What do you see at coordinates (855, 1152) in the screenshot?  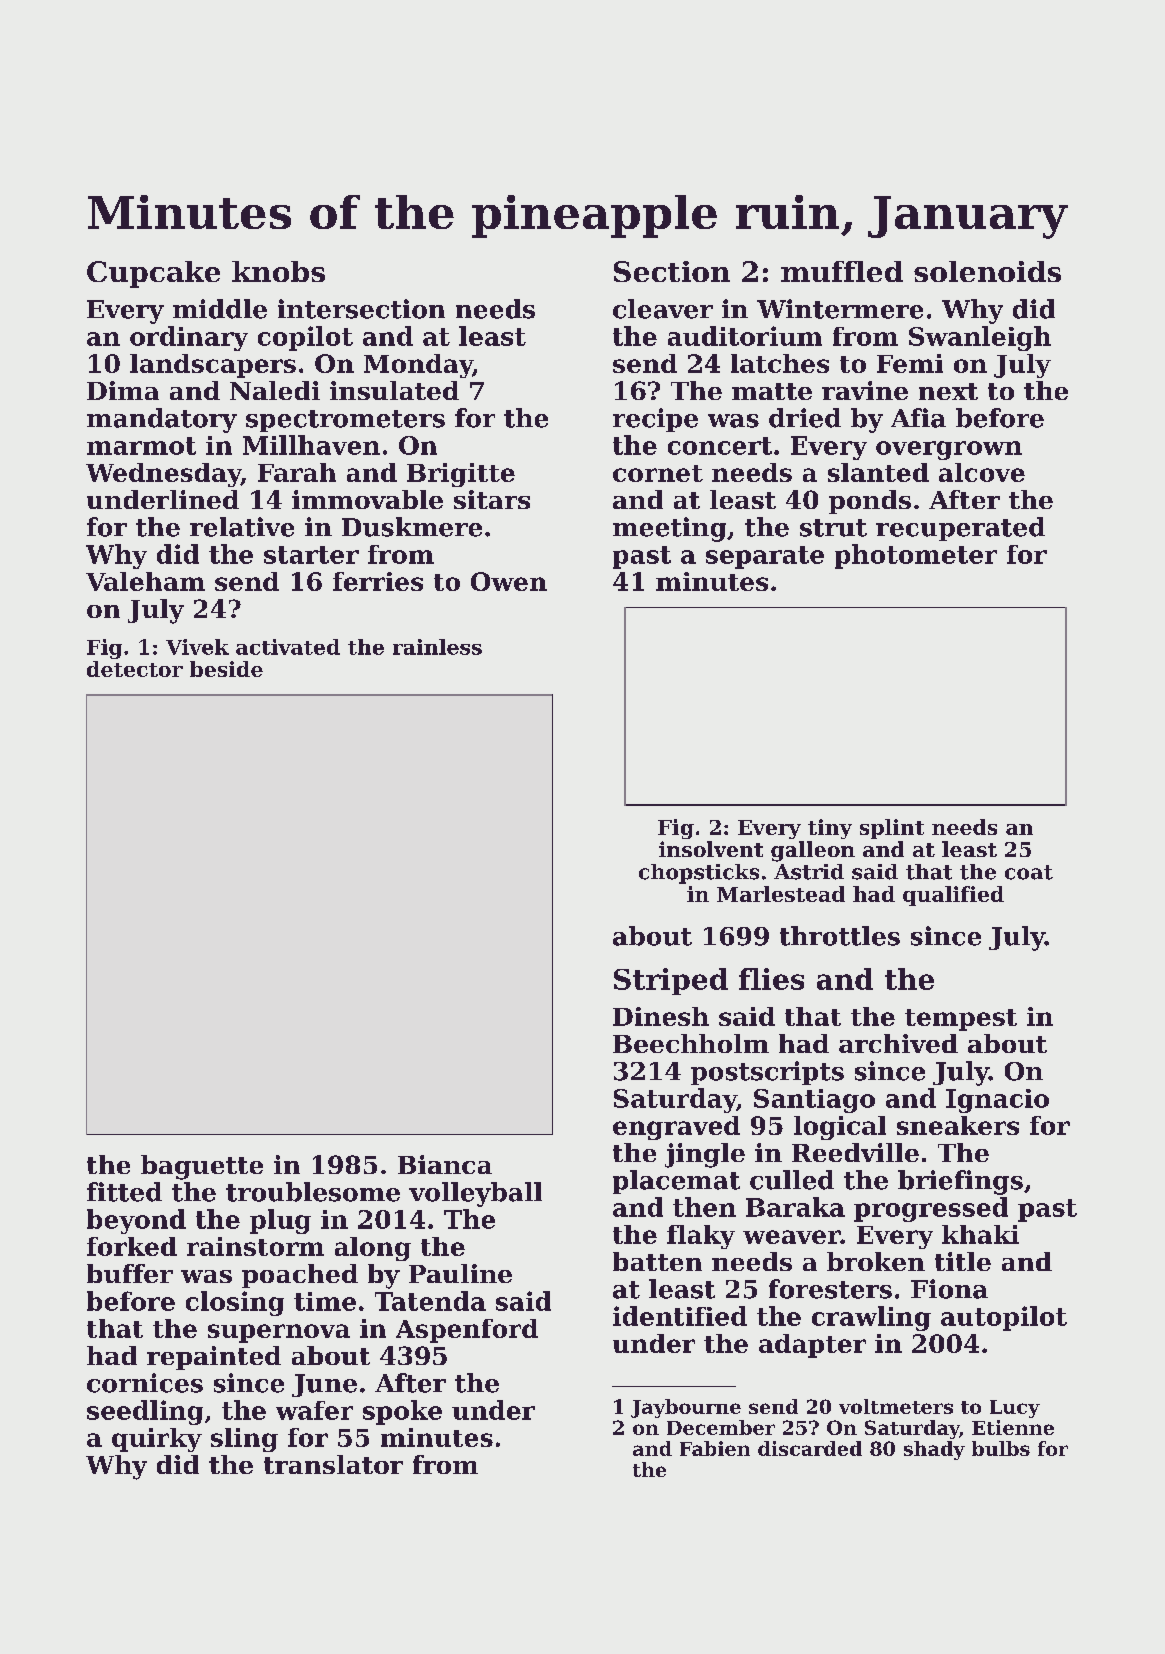 I see `Reedville` at bounding box center [855, 1152].
